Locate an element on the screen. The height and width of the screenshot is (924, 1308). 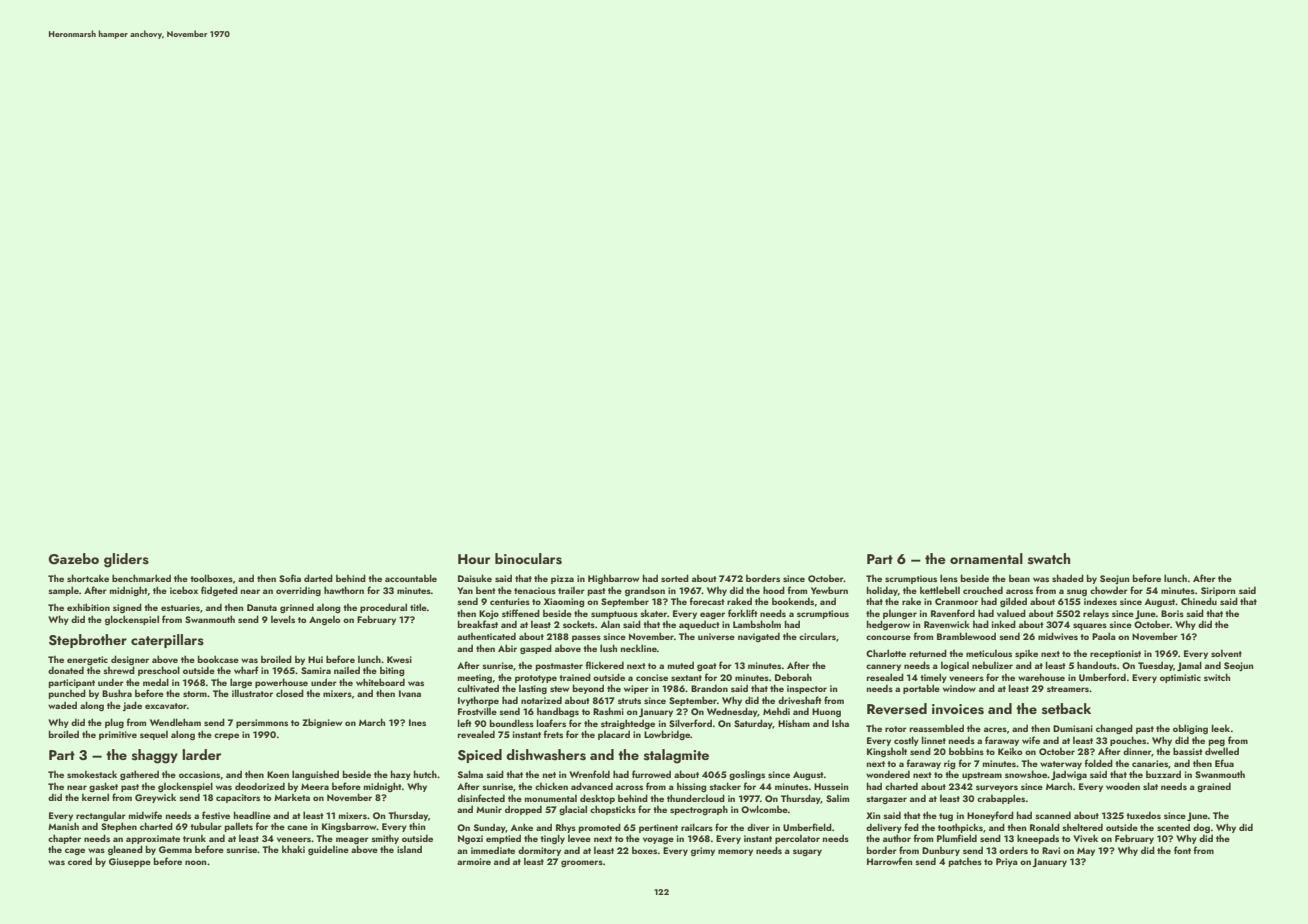
Siriporn is located at coordinates (1218, 591).
